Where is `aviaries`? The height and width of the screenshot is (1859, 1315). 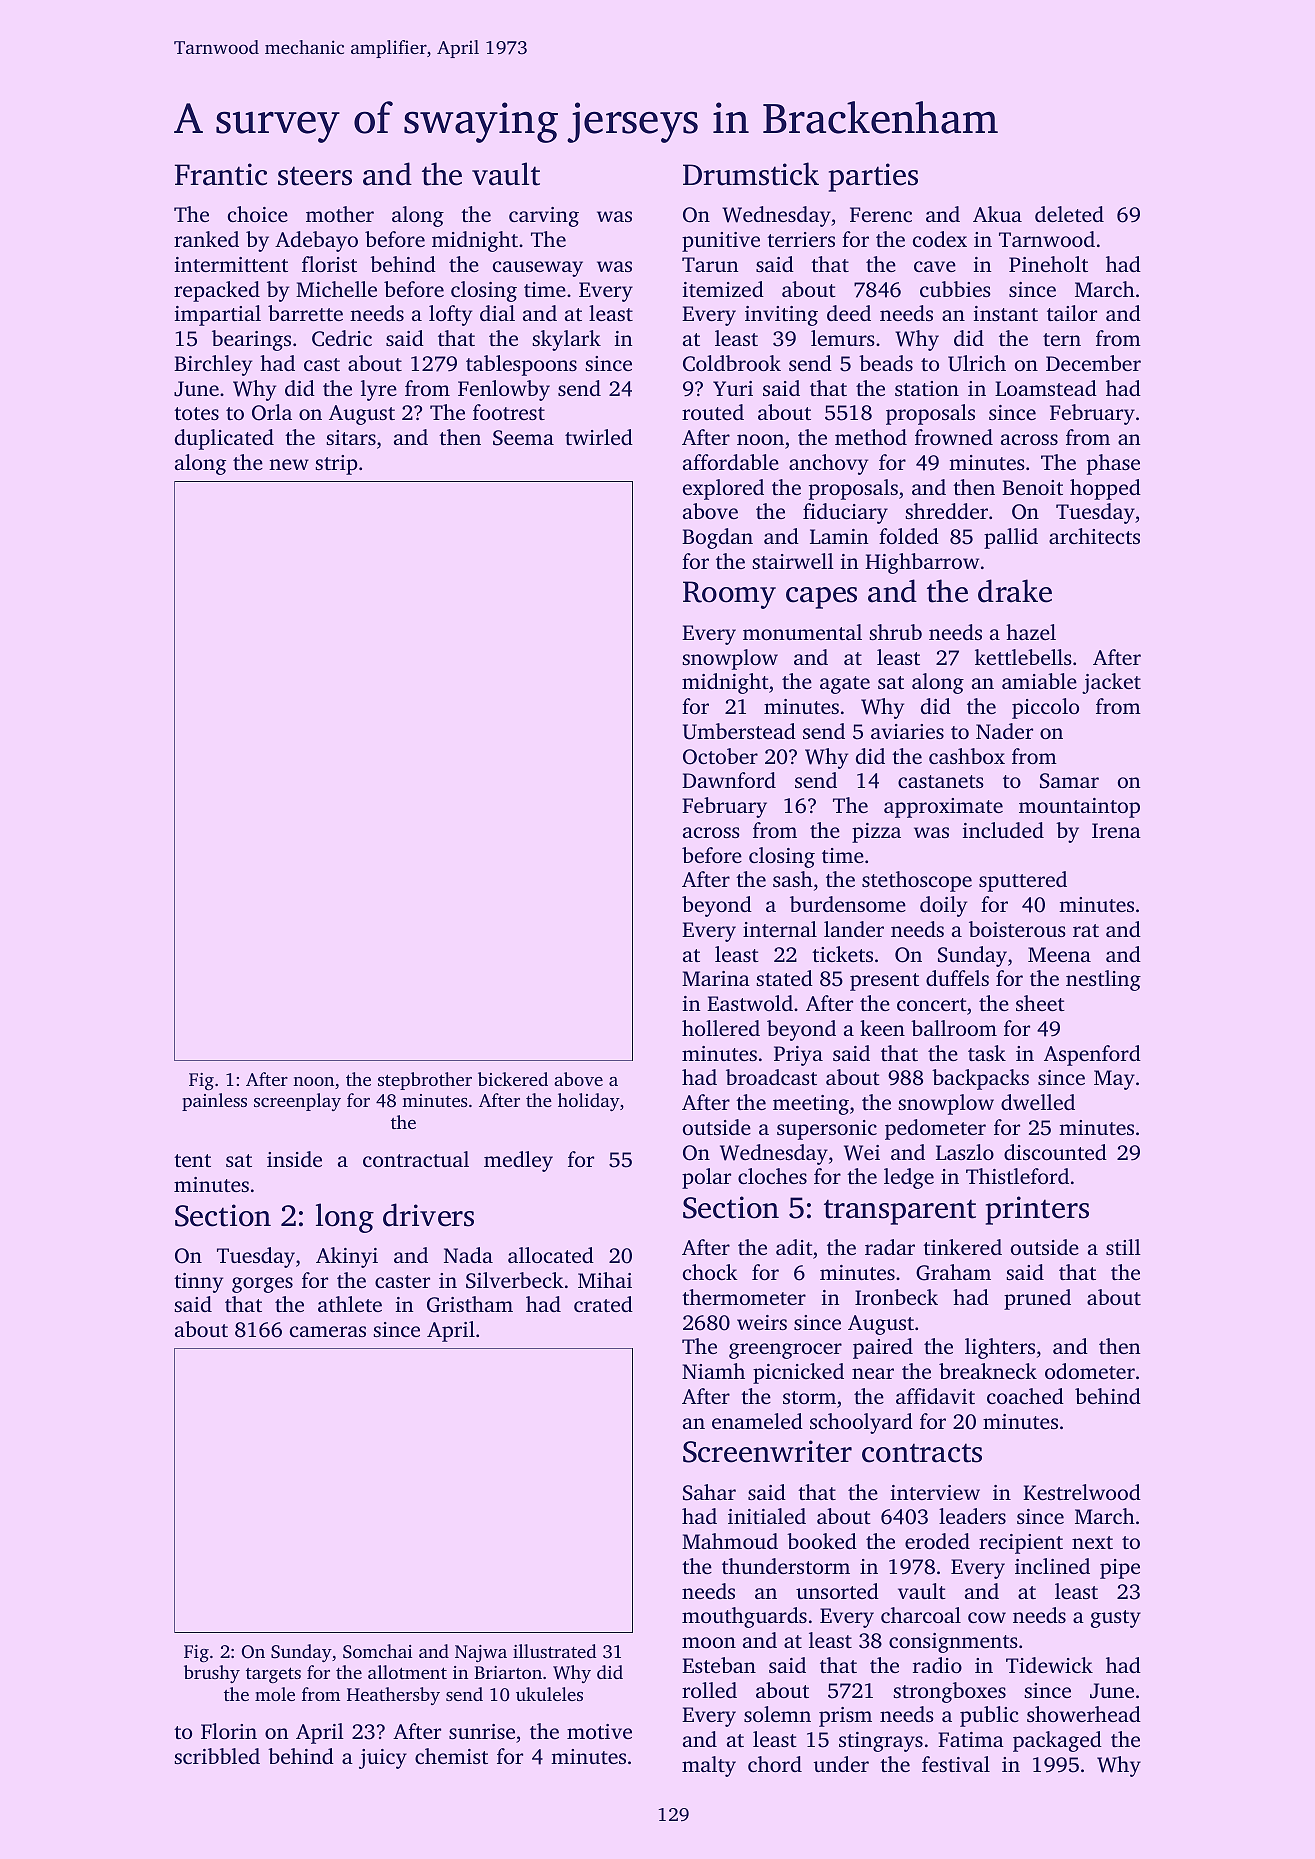
aviaries is located at coordinates (907, 731).
